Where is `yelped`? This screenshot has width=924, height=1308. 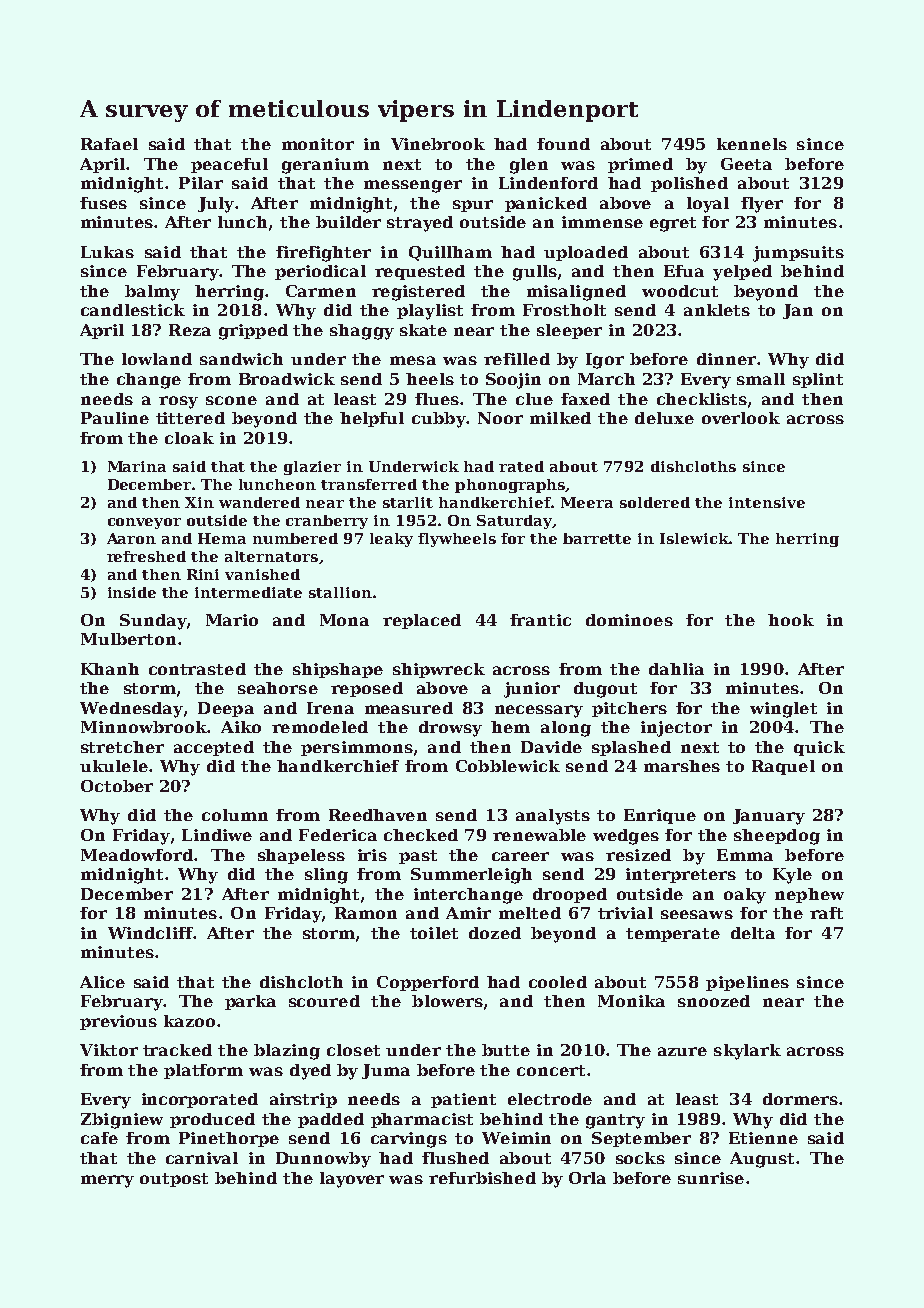 yelped is located at coordinates (742, 273).
